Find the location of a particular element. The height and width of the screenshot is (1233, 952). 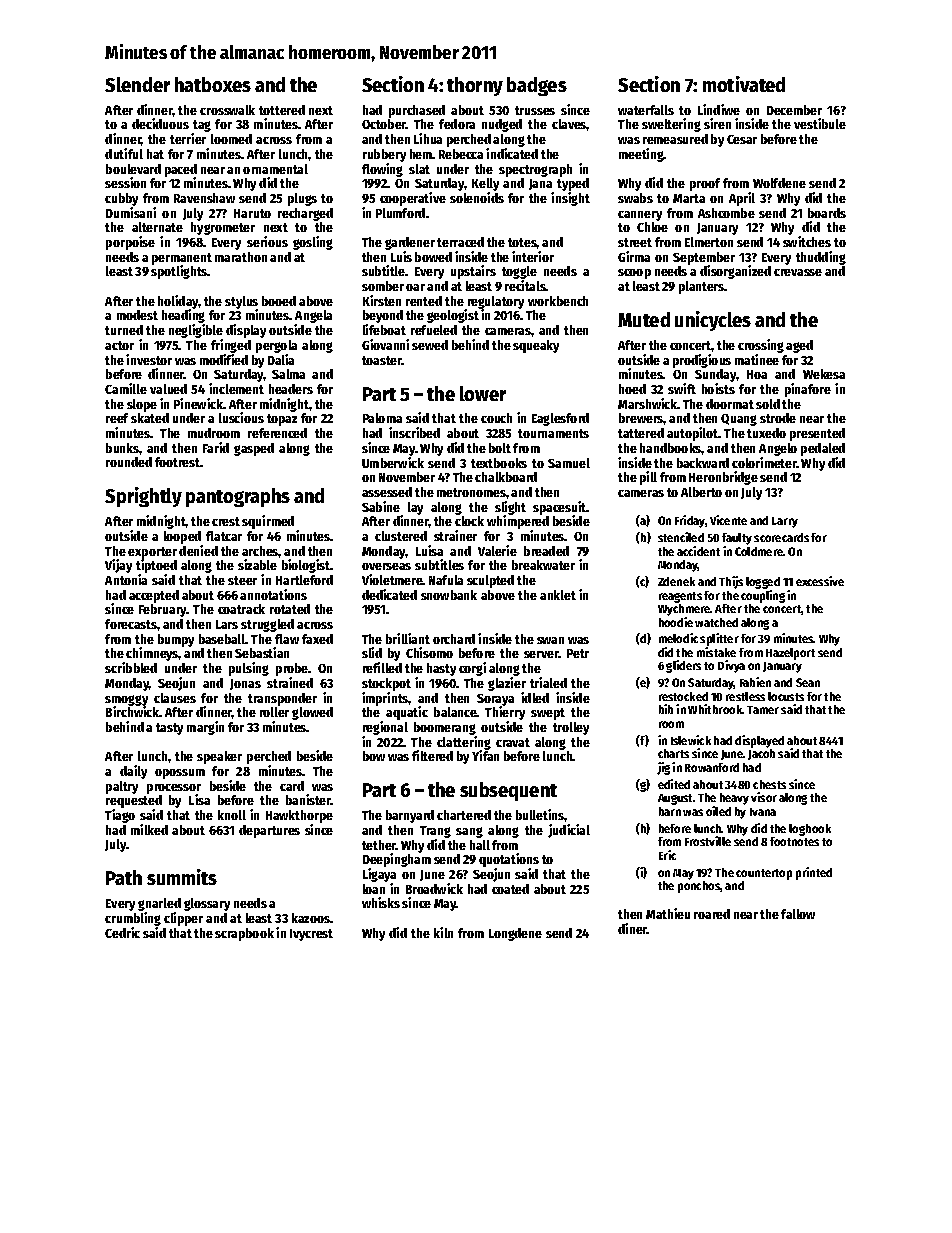

summits is located at coordinates (182, 877).
